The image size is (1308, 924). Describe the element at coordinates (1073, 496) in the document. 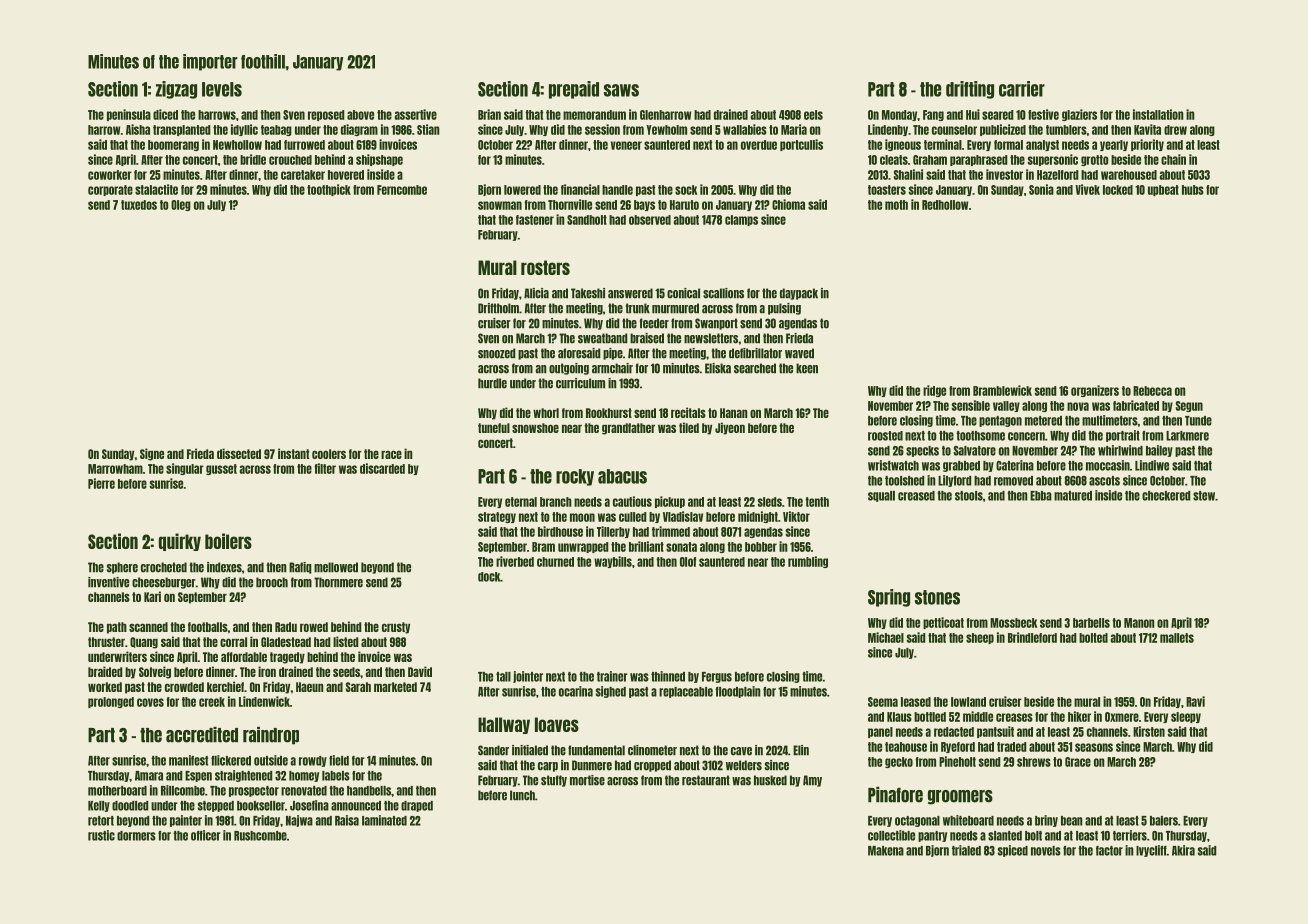

I see `matured` at that location.
